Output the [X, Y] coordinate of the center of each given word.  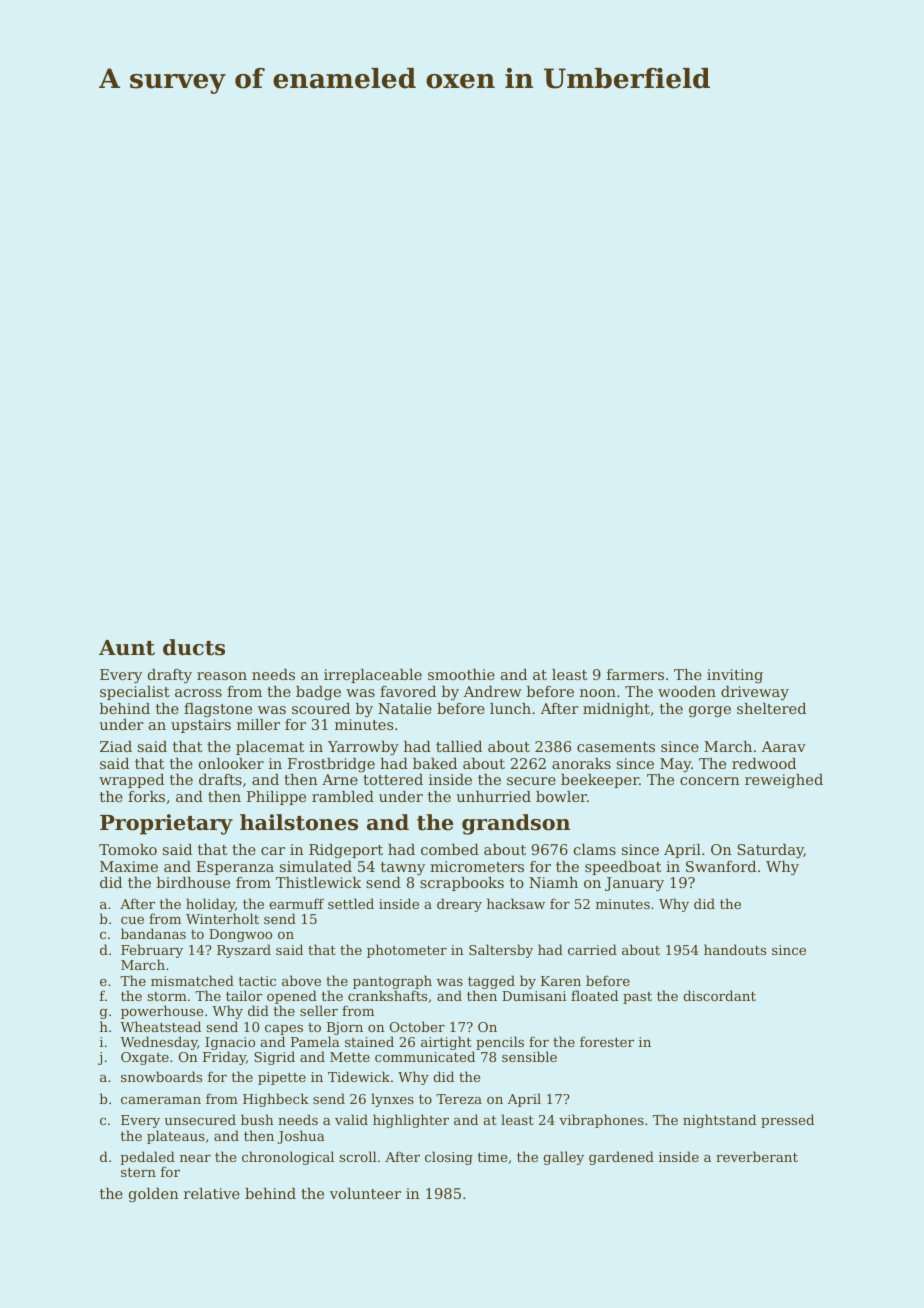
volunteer [365, 1193]
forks [146, 796]
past [637, 998]
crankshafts [387, 995]
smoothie [461, 674]
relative [212, 1193]
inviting [735, 676]
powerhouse [162, 1012]
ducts [194, 647]
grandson [516, 824]
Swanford [721, 866]
